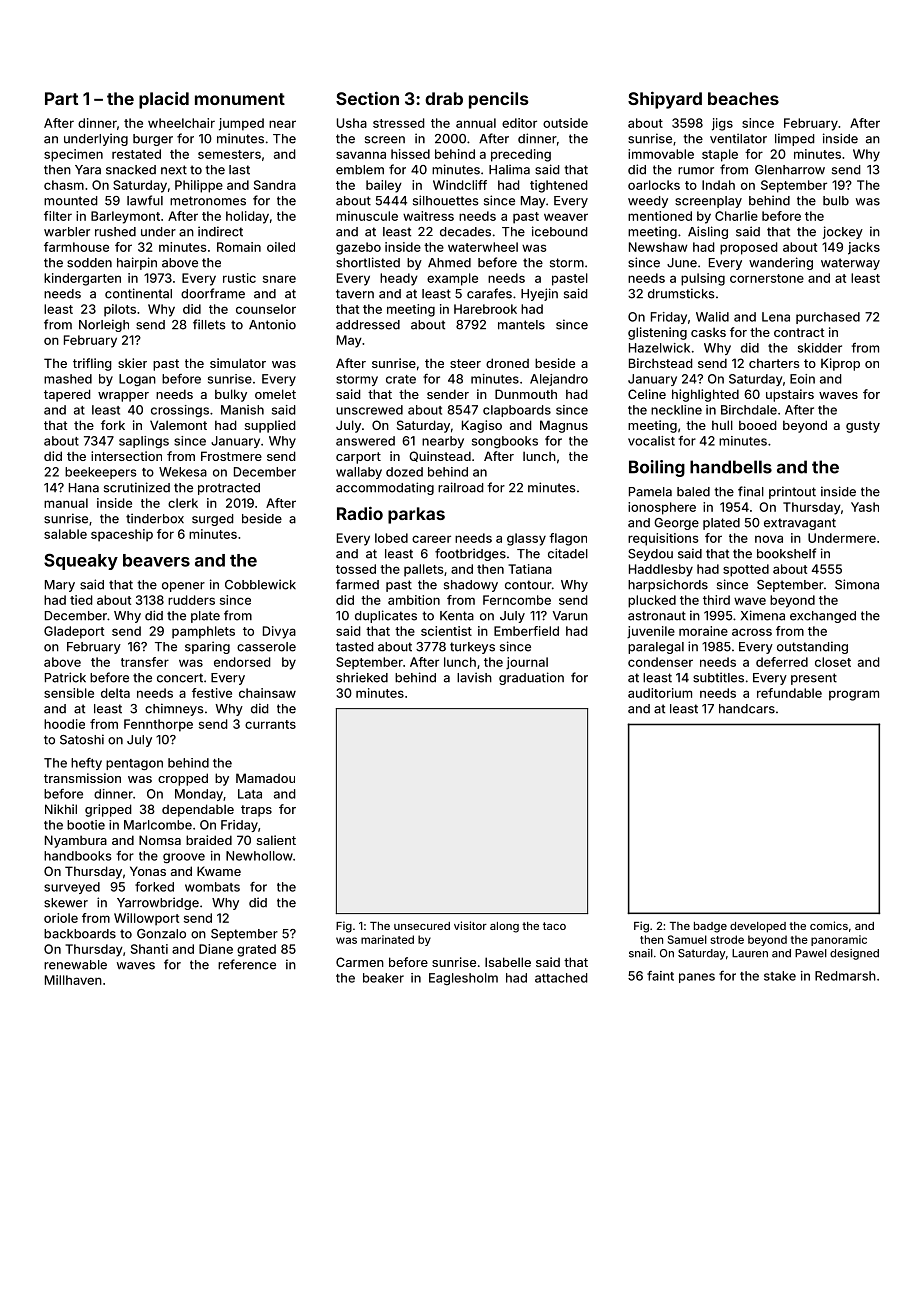  I want to click on semesters, so click(229, 154).
